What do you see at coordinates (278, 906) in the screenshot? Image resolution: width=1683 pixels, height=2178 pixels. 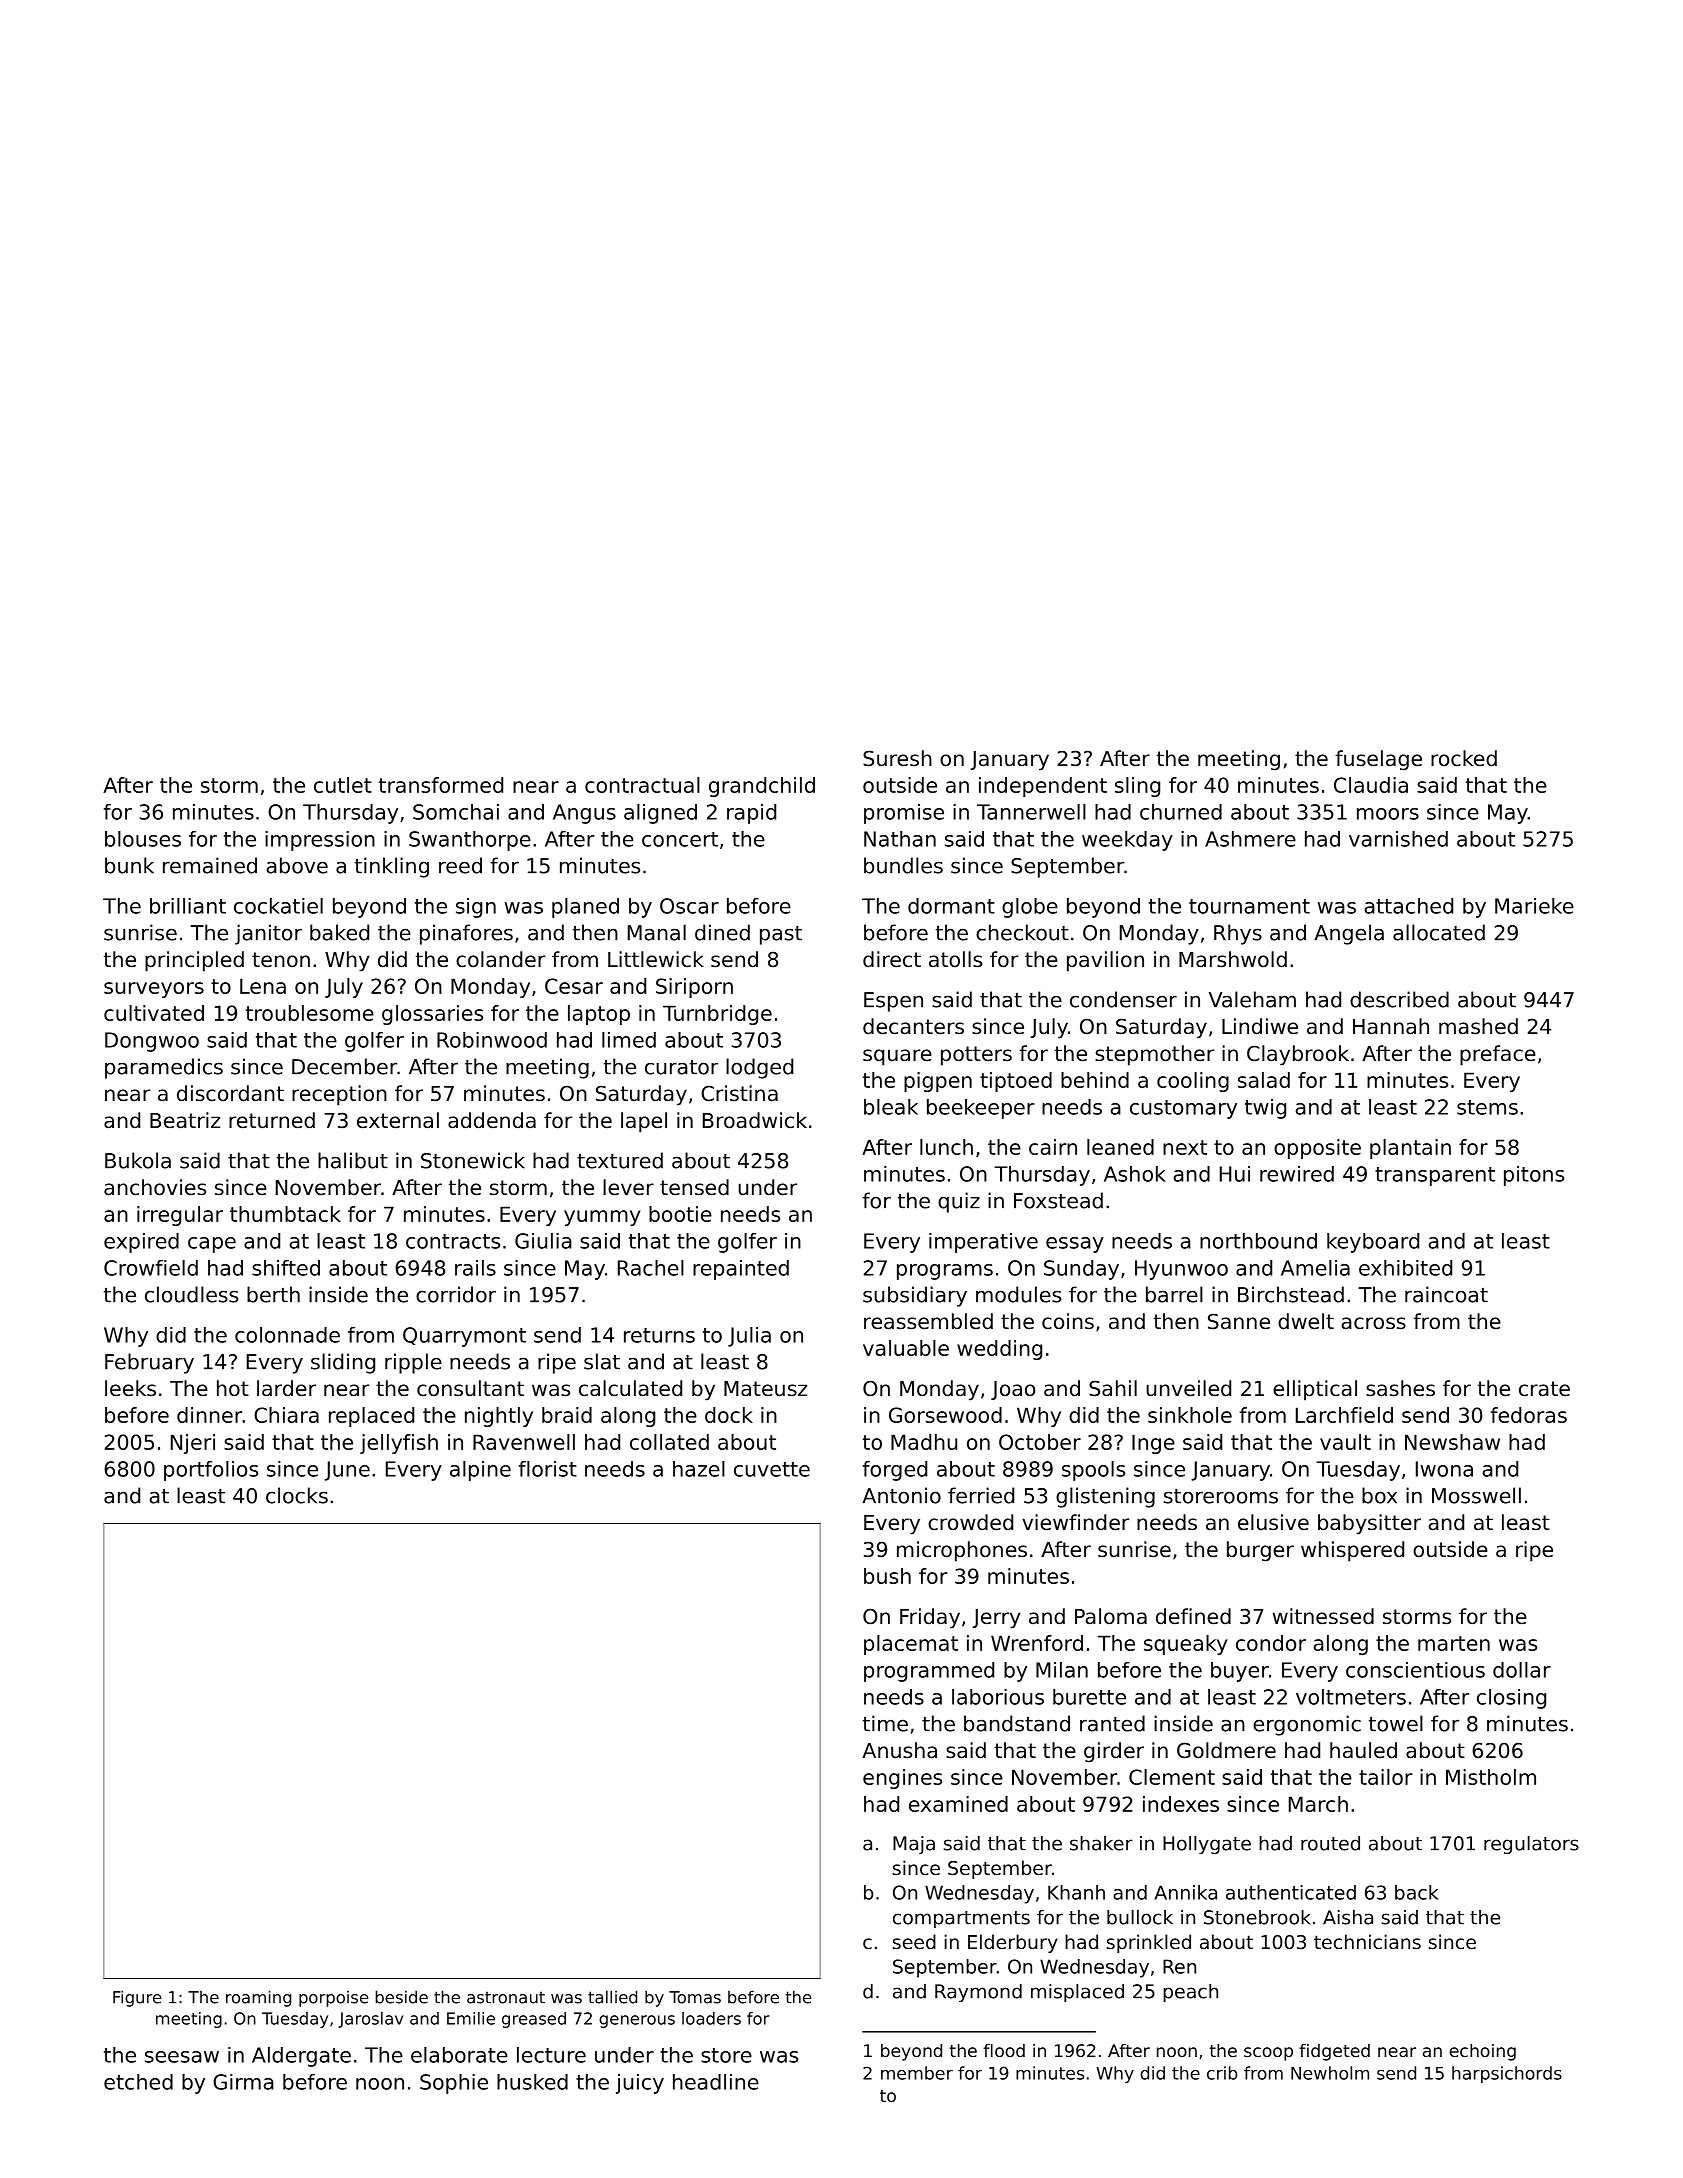 I see `cockatiel` at bounding box center [278, 906].
